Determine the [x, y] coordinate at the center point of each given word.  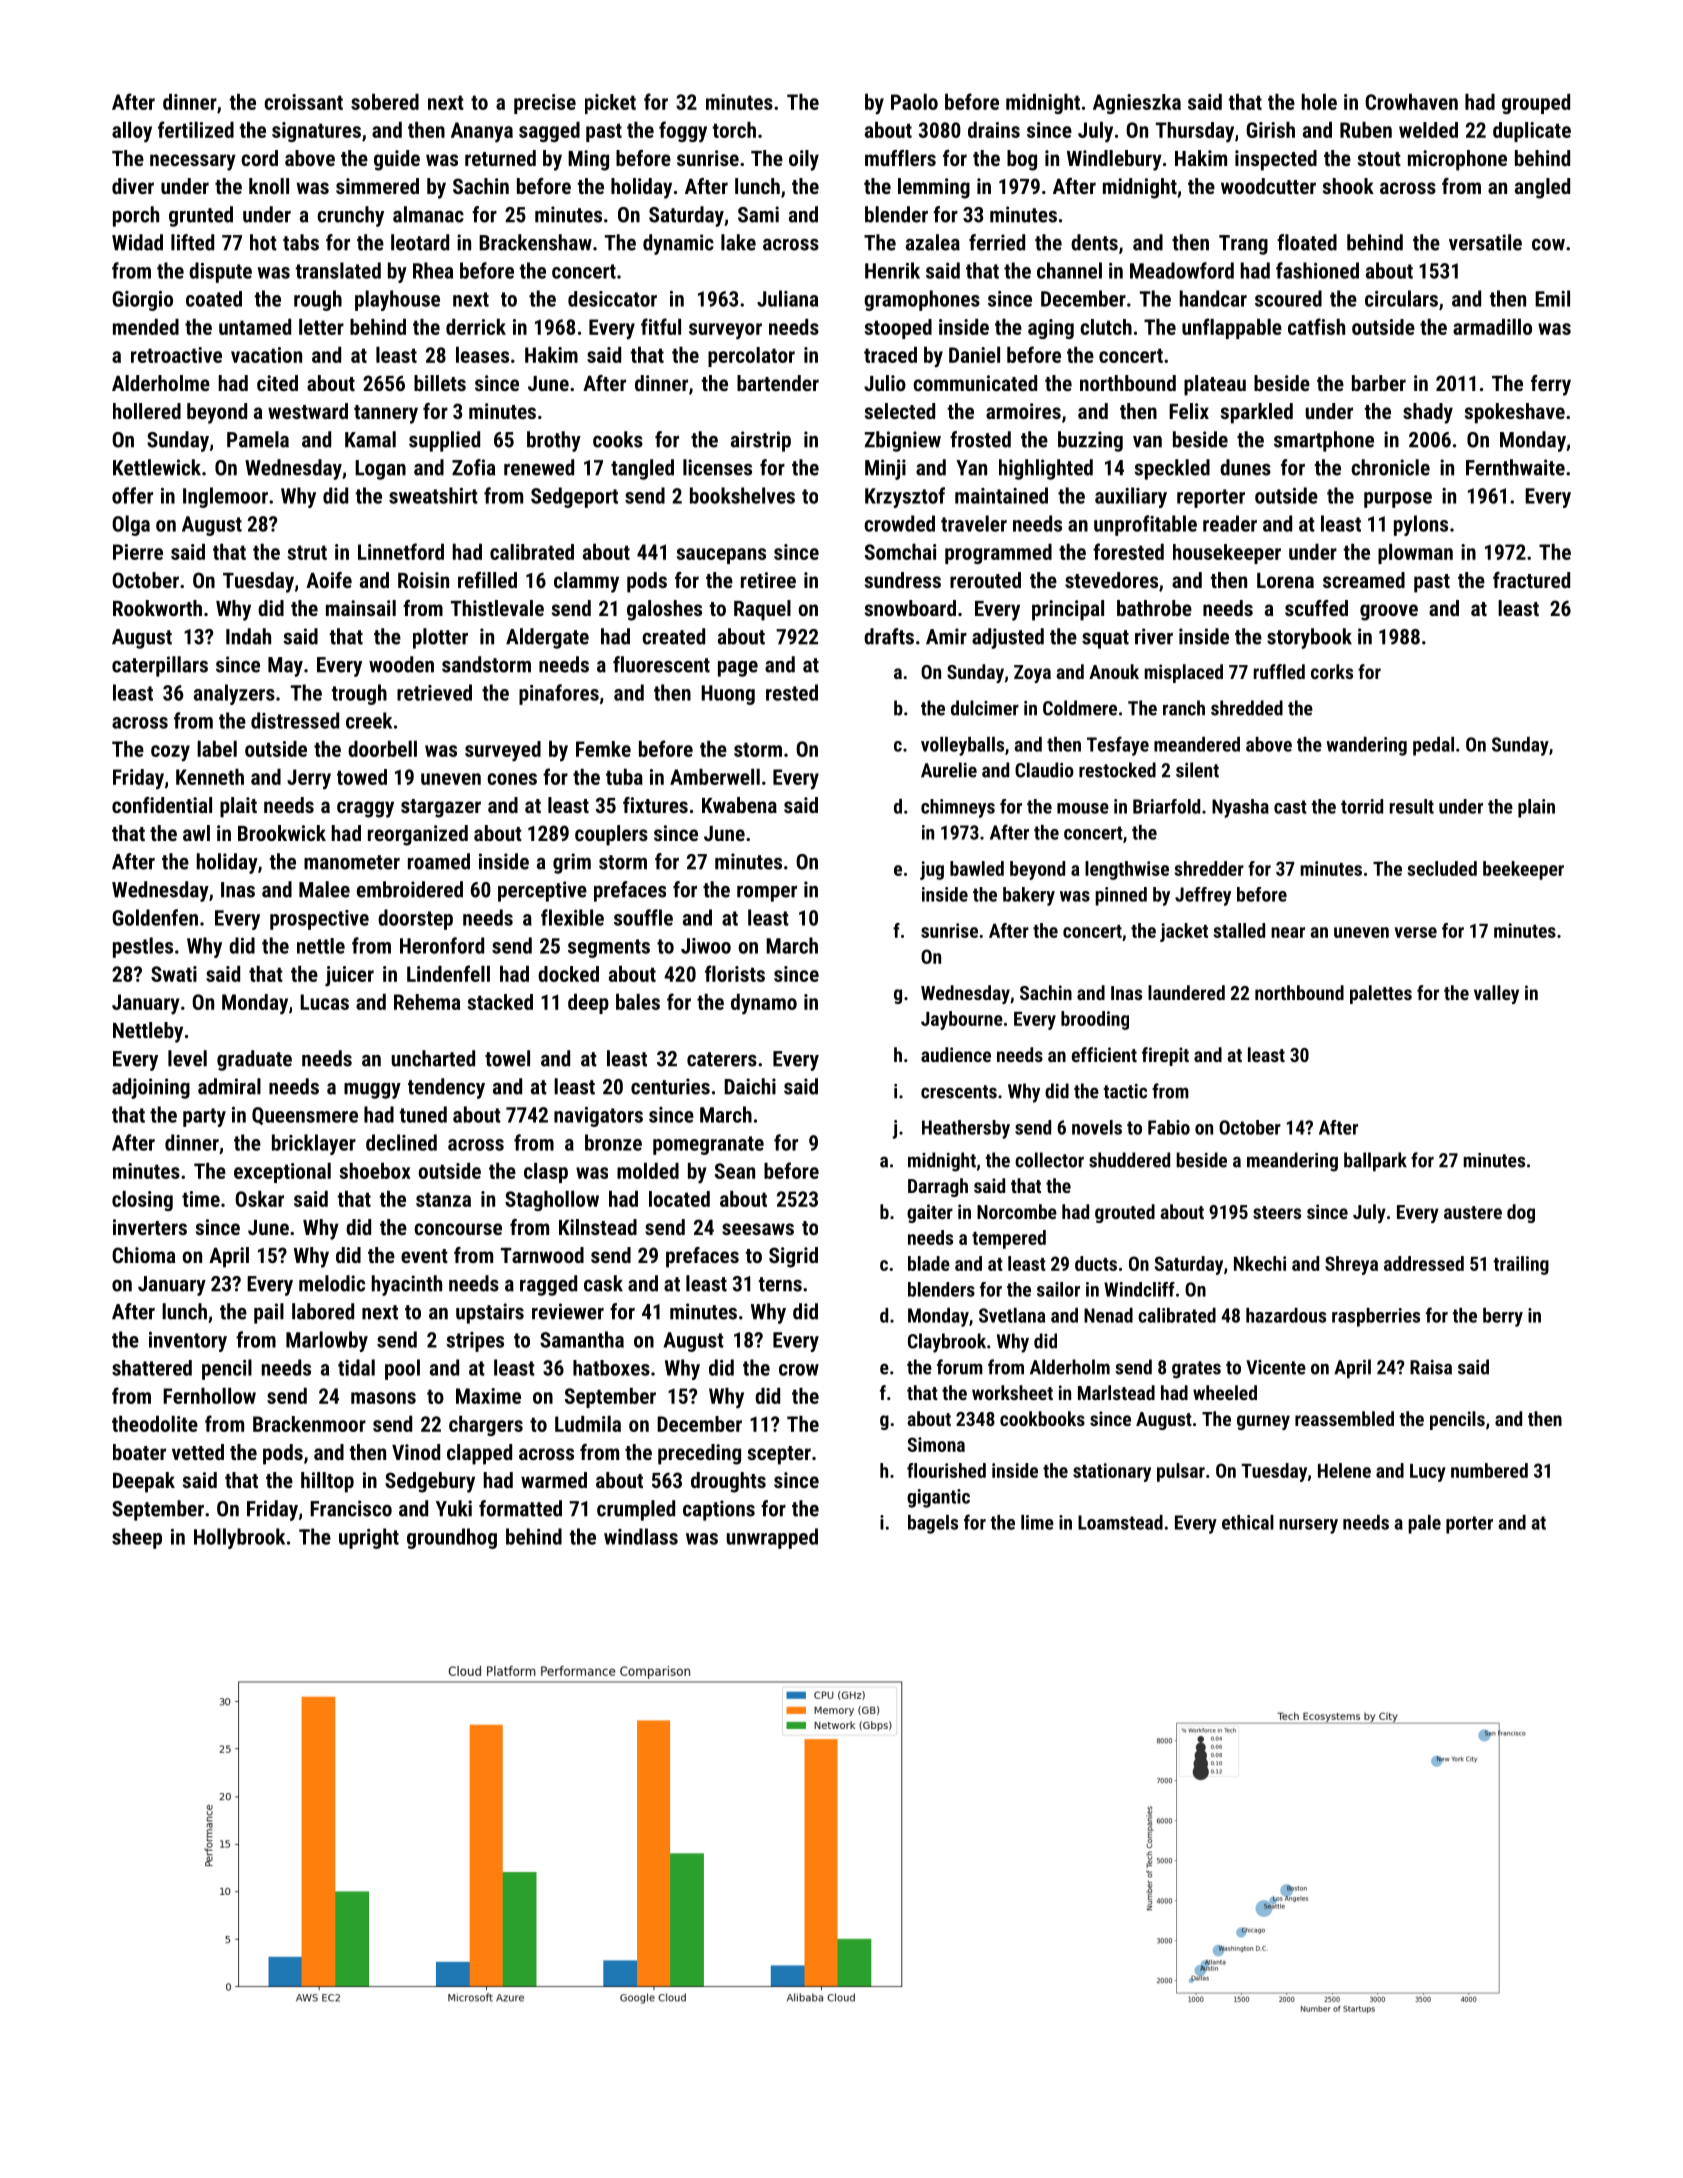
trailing [1521, 1265]
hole [1319, 102]
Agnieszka [1137, 104]
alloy [132, 132]
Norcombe [1017, 1211]
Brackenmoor [309, 1424]
